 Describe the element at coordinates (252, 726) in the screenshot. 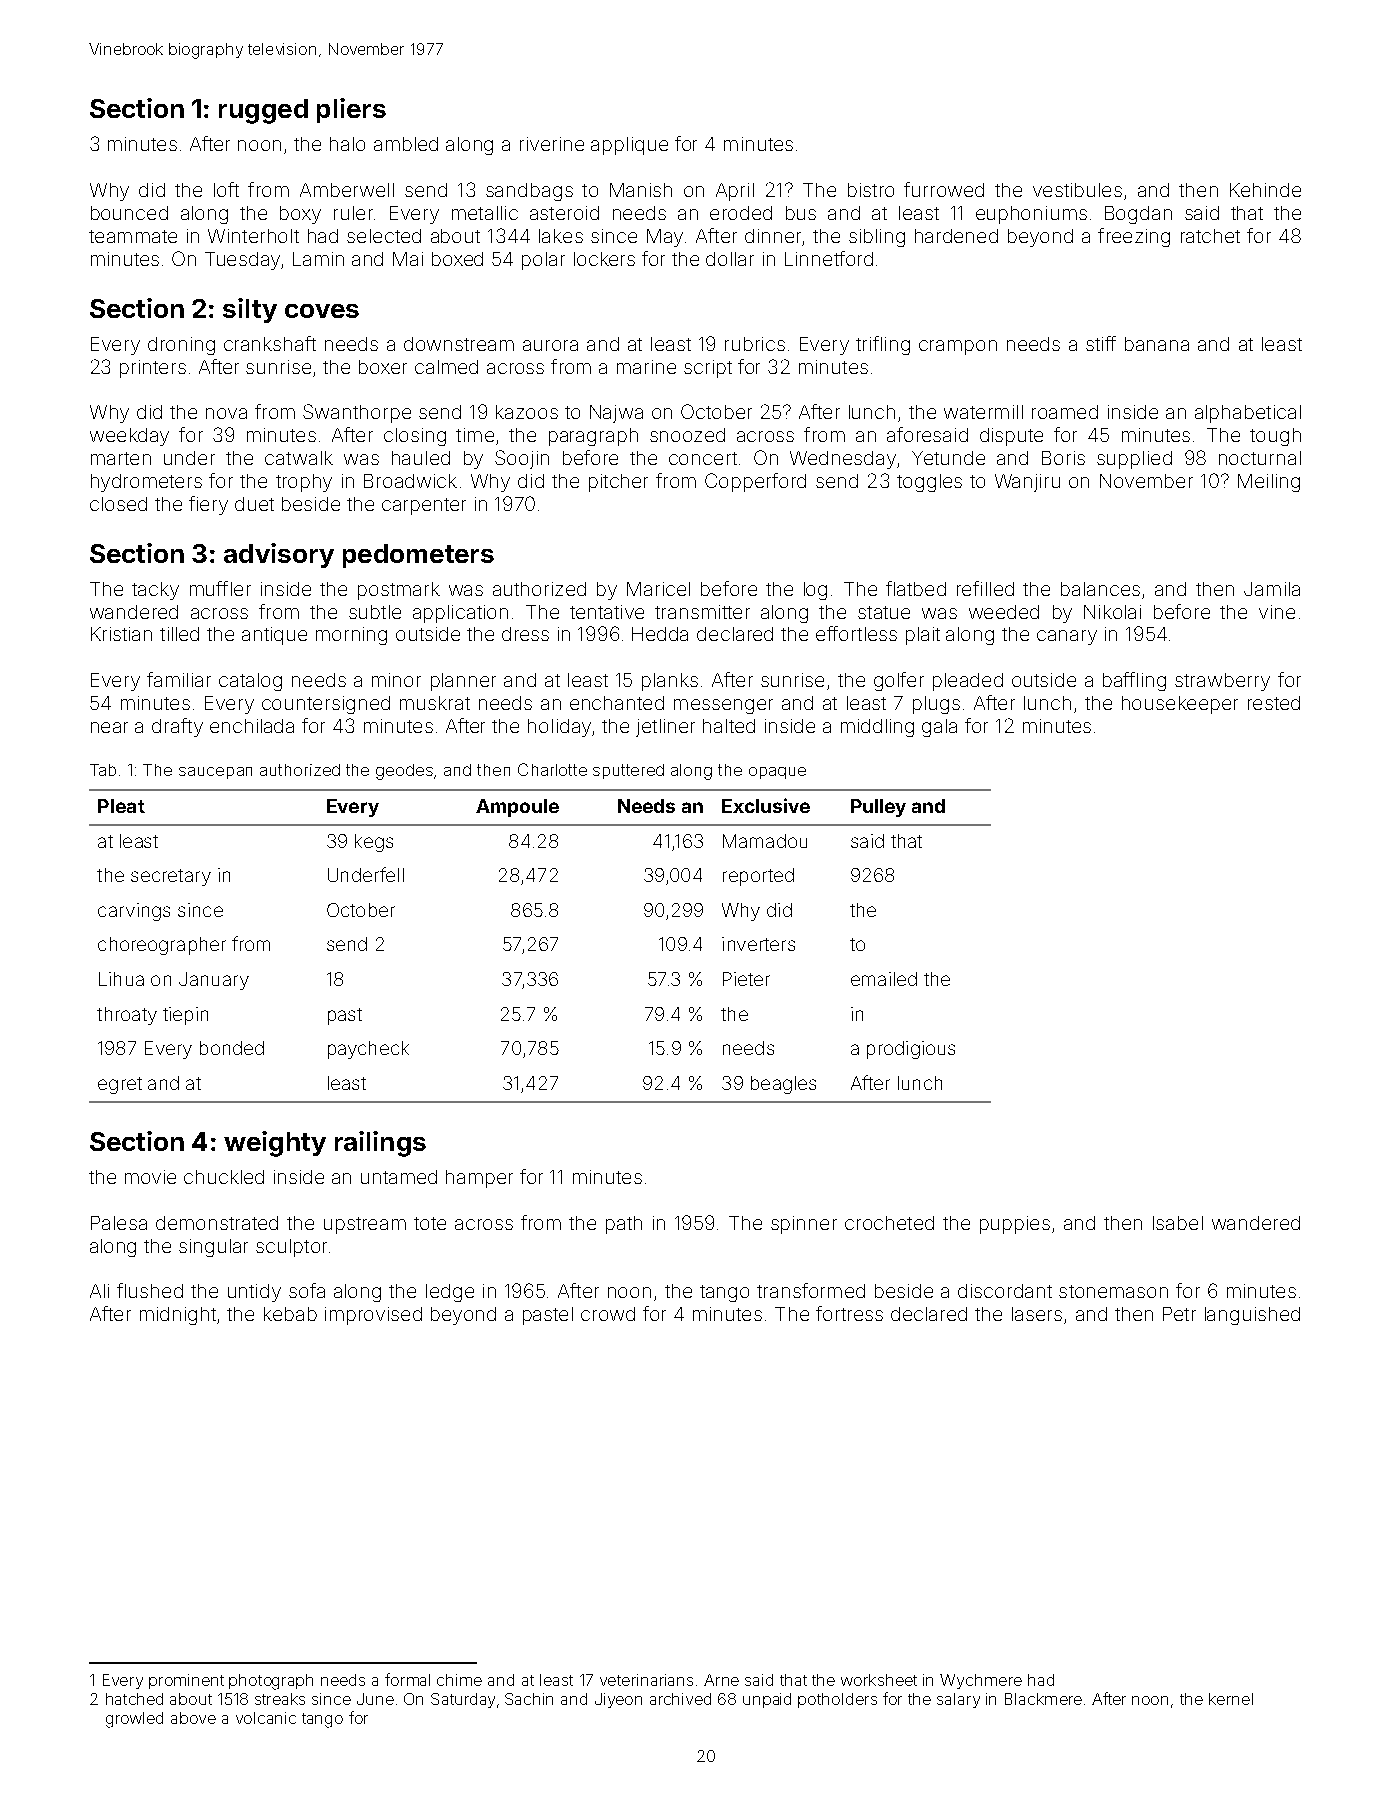

I see `enchilada` at that location.
